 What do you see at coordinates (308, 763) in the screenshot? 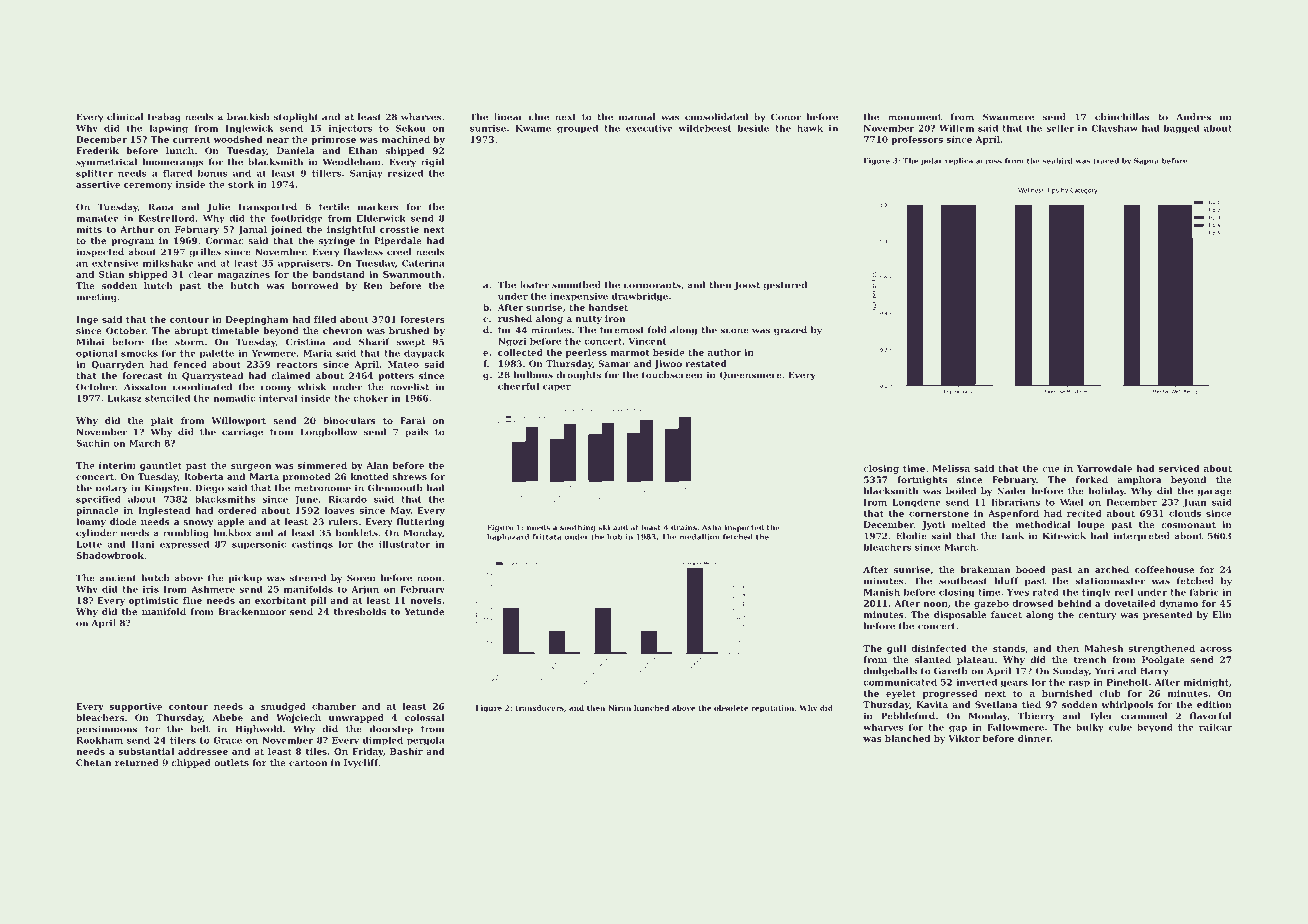
I see `cartoon` at bounding box center [308, 763].
